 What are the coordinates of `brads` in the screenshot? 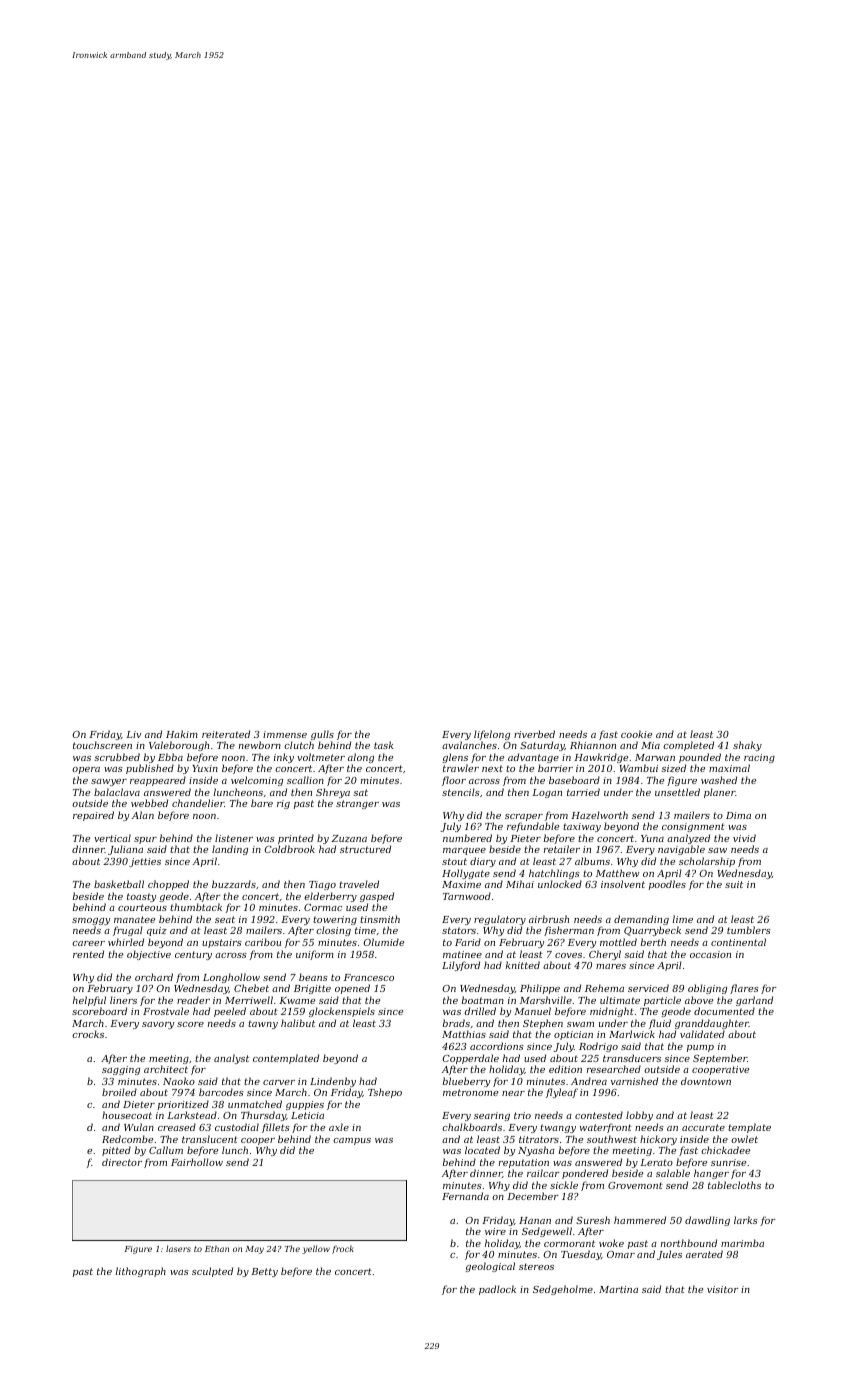 It's located at (456, 1023).
